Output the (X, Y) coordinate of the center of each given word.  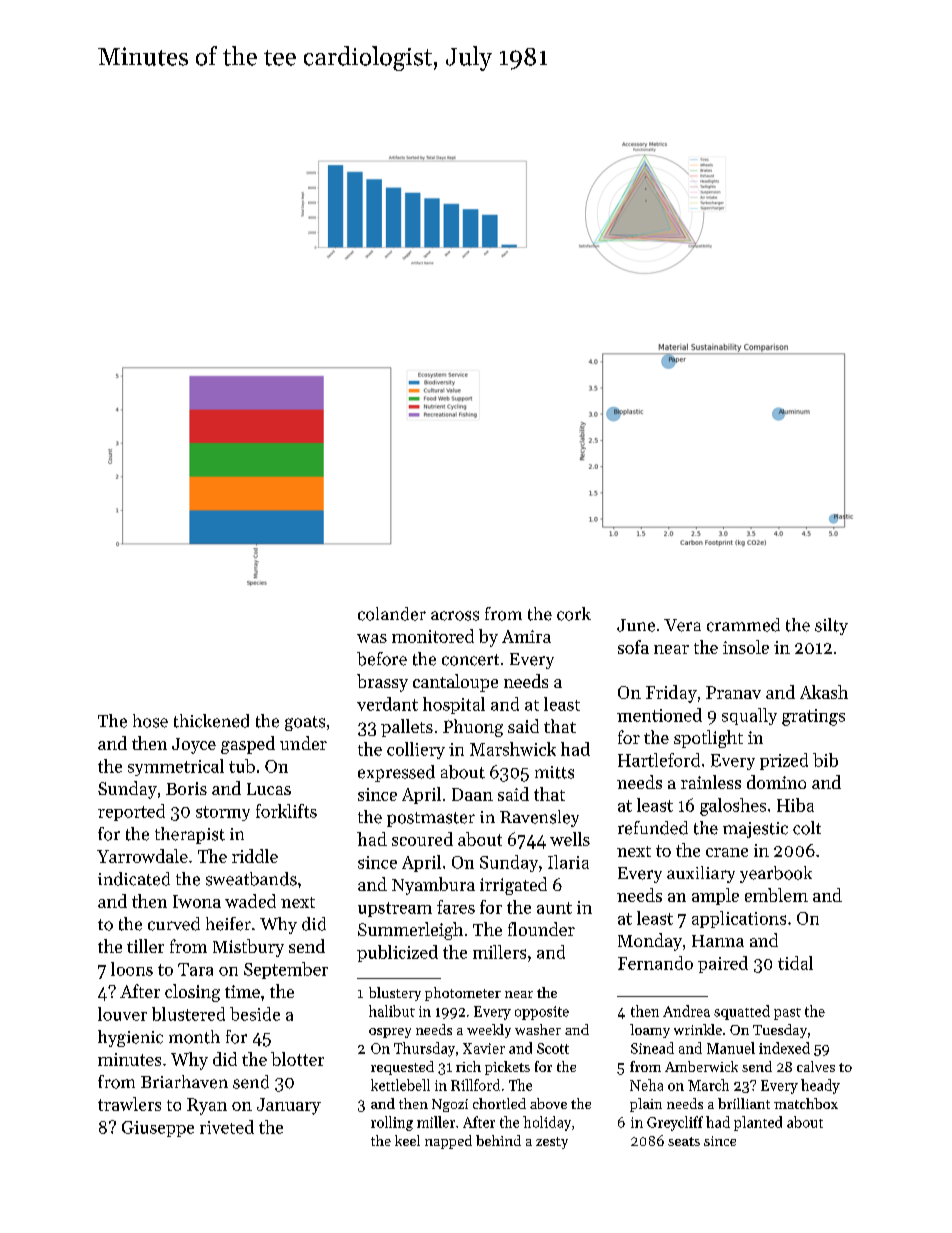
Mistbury (248, 948)
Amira (526, 636)
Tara (195, 969)
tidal (795, 963)
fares (456, 907)
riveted (227, 1127)
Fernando (655, 963)
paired (723, 964)
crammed (743, 625)
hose (150, 721)
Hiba (795, 805)
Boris (186, 788)
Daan (472, 794)
